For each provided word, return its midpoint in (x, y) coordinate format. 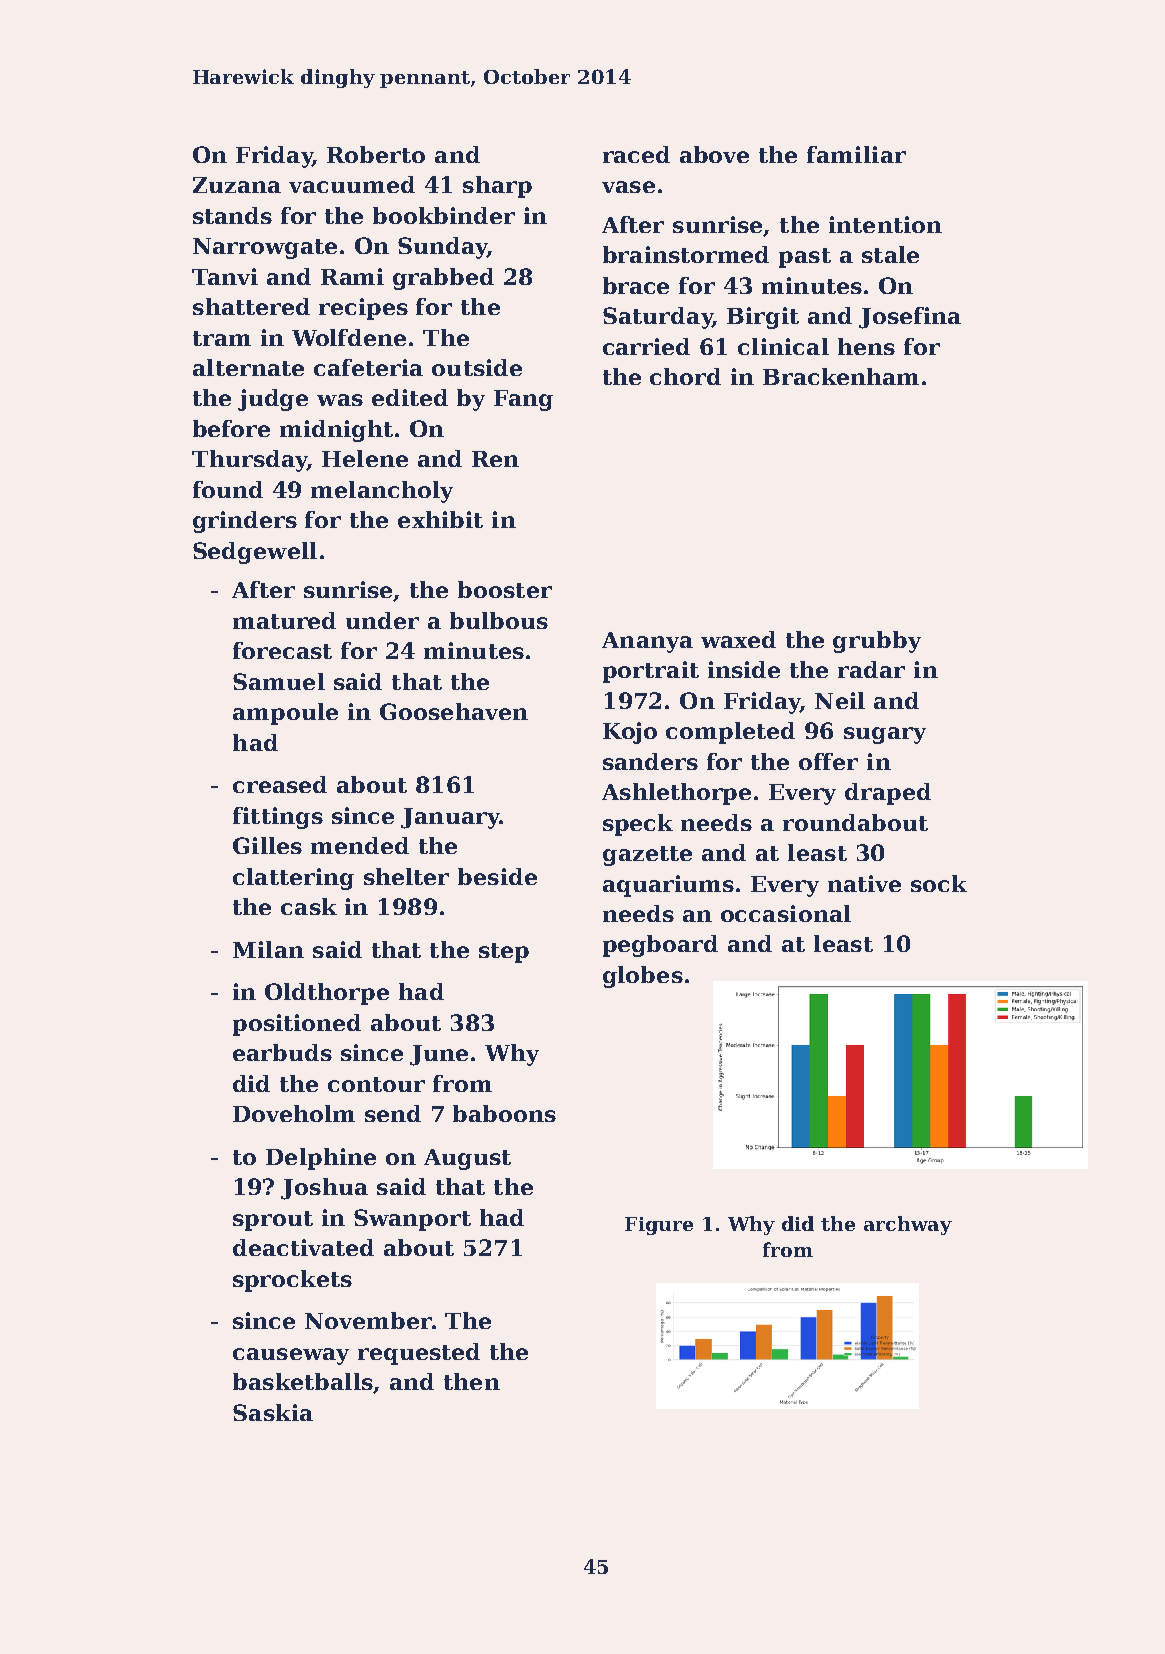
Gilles (267, 845)
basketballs (303, 1381)
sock (939, 883)
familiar (856, 154)
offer (828, 761)
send (393, 1113)
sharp (497, 187)
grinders (245, 522)
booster (505, 589)
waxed (738, 639)
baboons (504, 1113)
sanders (650, 761)
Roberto (376, 154)
